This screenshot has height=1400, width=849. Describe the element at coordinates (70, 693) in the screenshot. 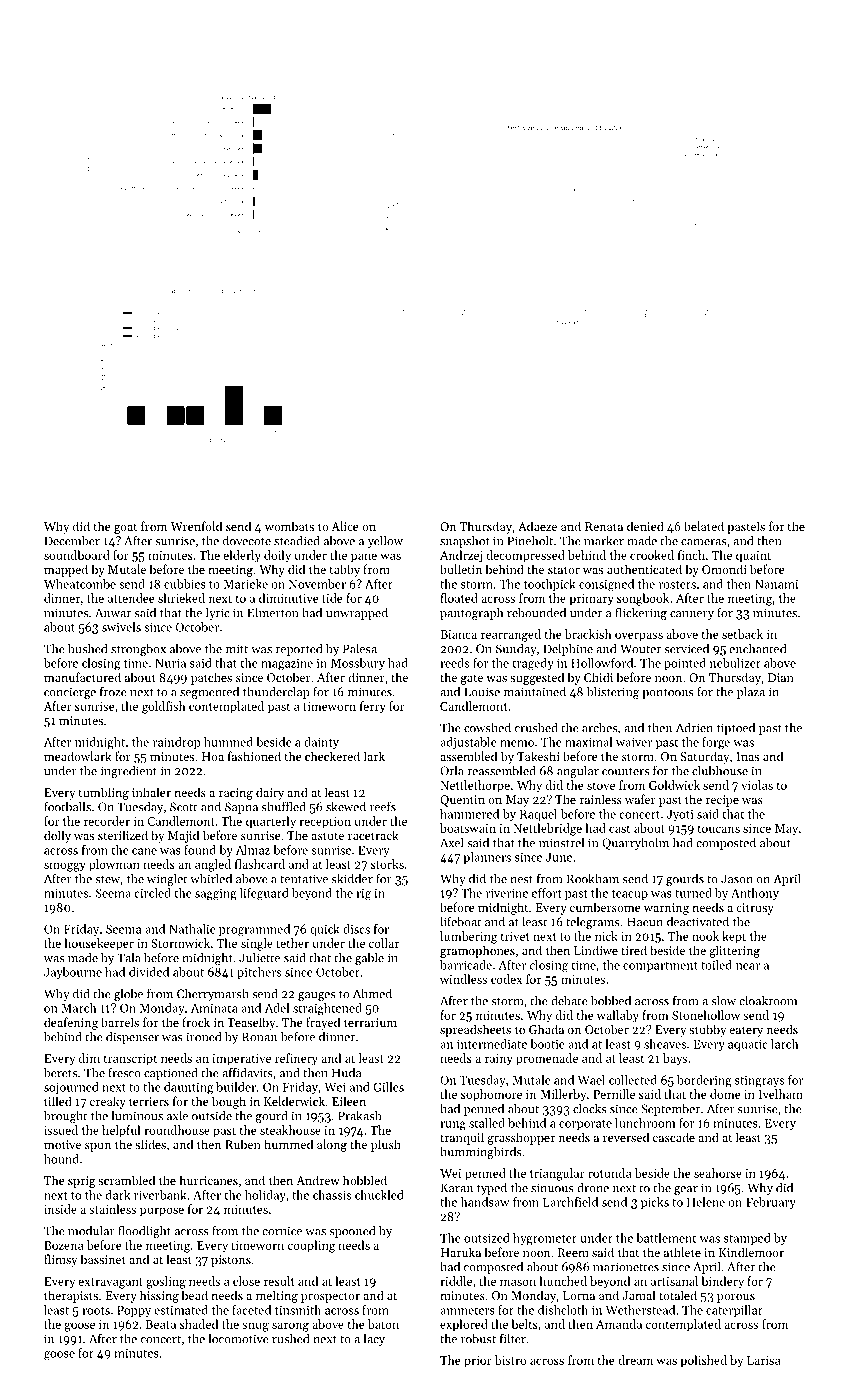

I see `concierge` at that location.
